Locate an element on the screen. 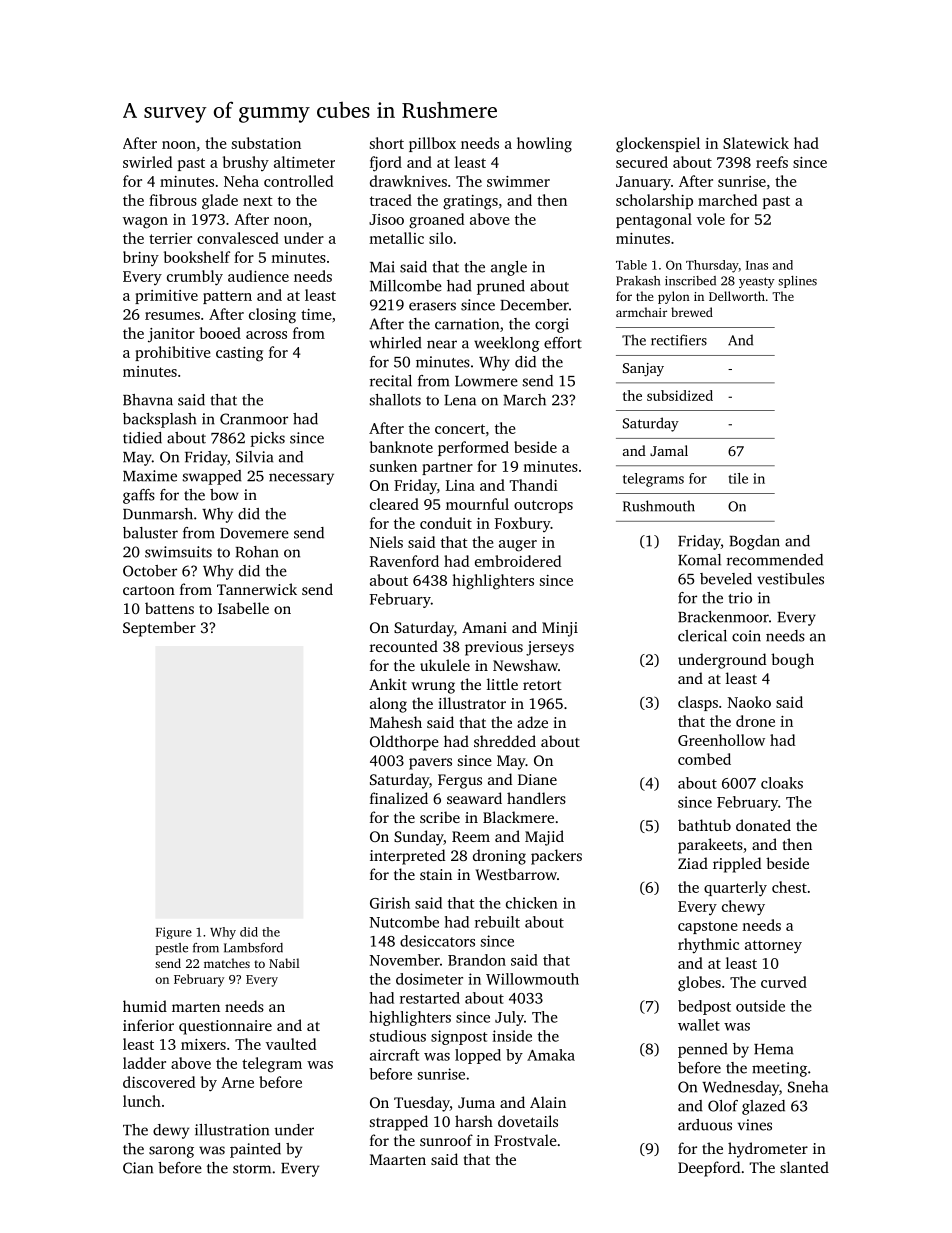 The width and height of the screenshot is (952, 1233). wagon is located at coordinates (145, 223).
